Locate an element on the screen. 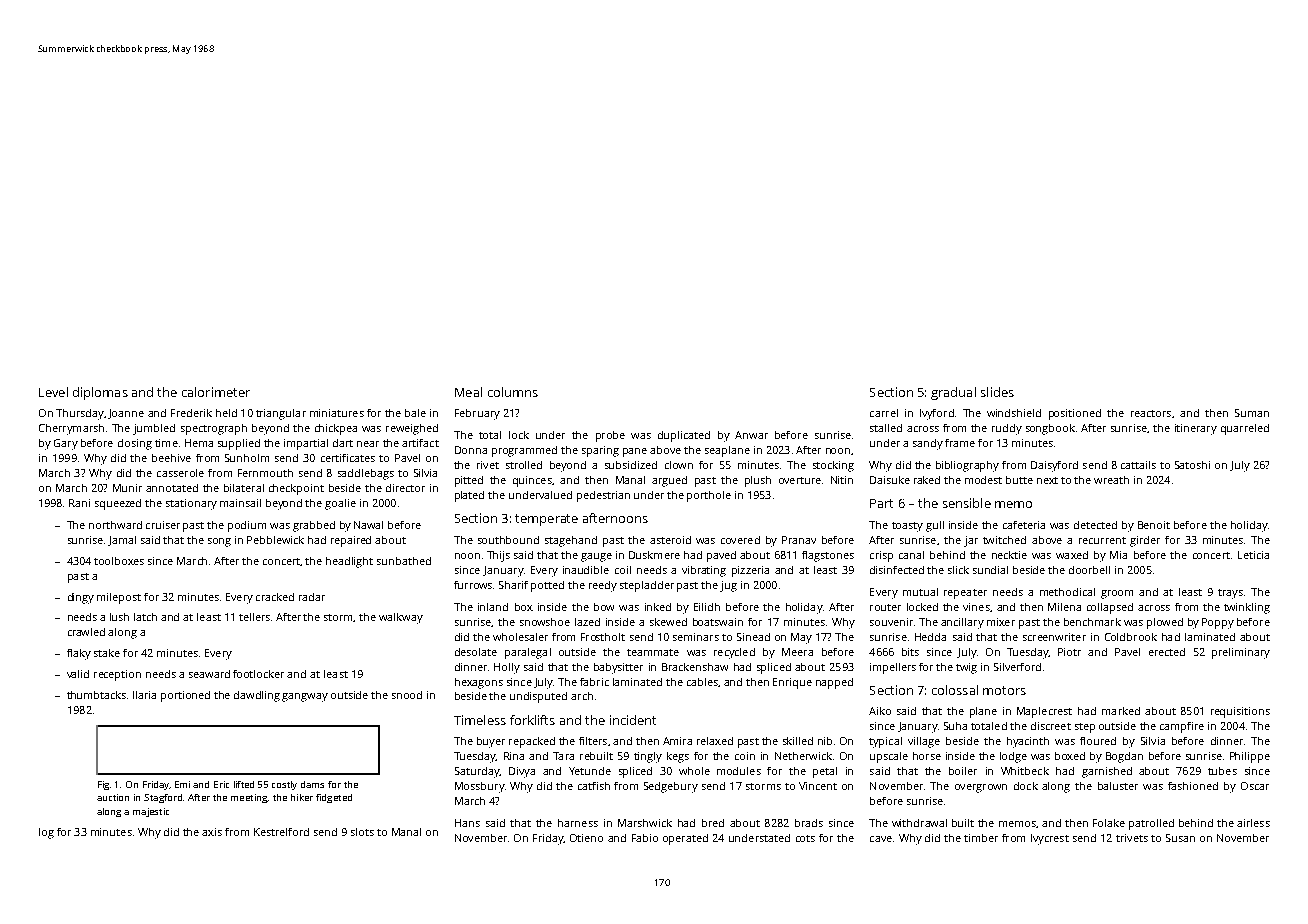 The height and width of the screenshot is (924, 1308). triangular is located at coordinates (281, 414).
